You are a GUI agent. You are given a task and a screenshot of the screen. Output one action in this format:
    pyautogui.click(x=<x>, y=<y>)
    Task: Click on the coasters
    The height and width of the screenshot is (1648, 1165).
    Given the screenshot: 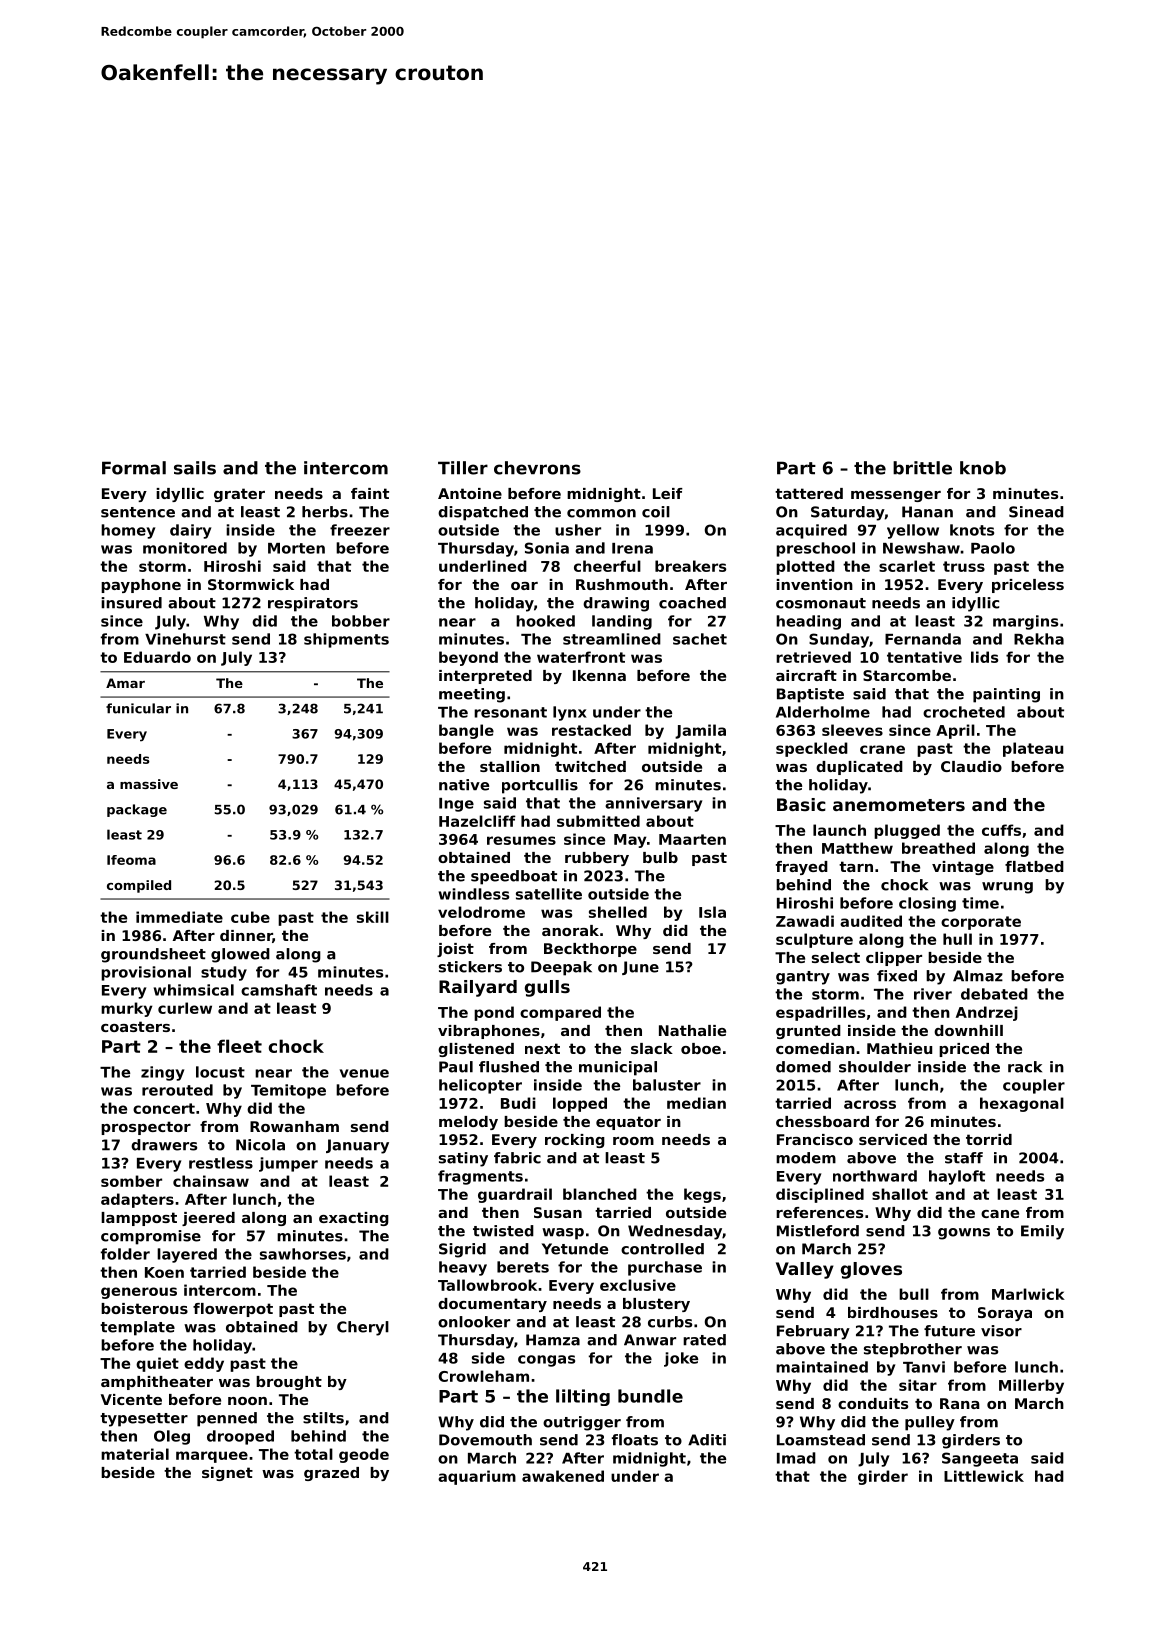 What is the action you would take?
    pyautogui.click(x=135, y=1026)
